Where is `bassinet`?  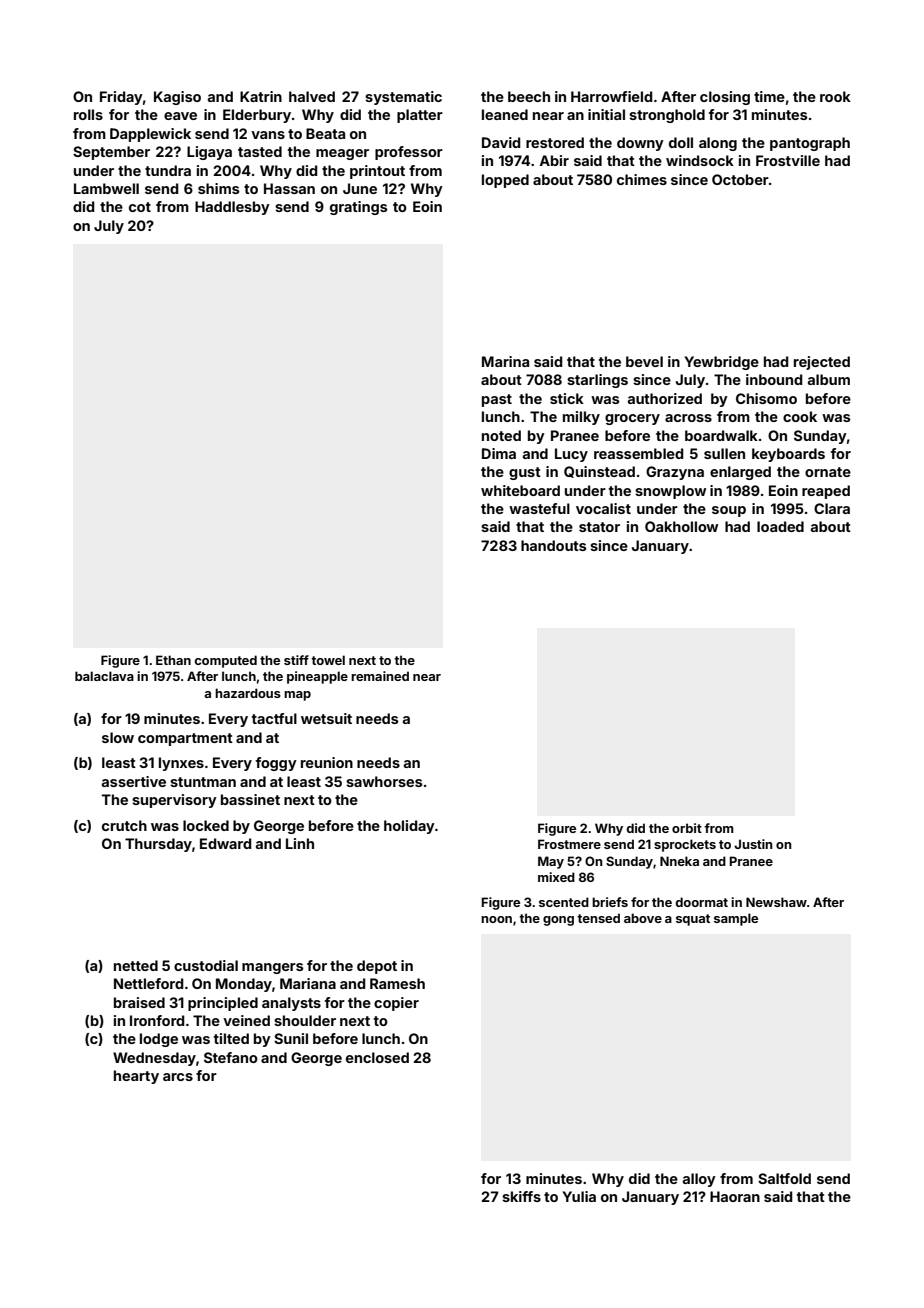 bassinet is located at coordinates (250, 799).
